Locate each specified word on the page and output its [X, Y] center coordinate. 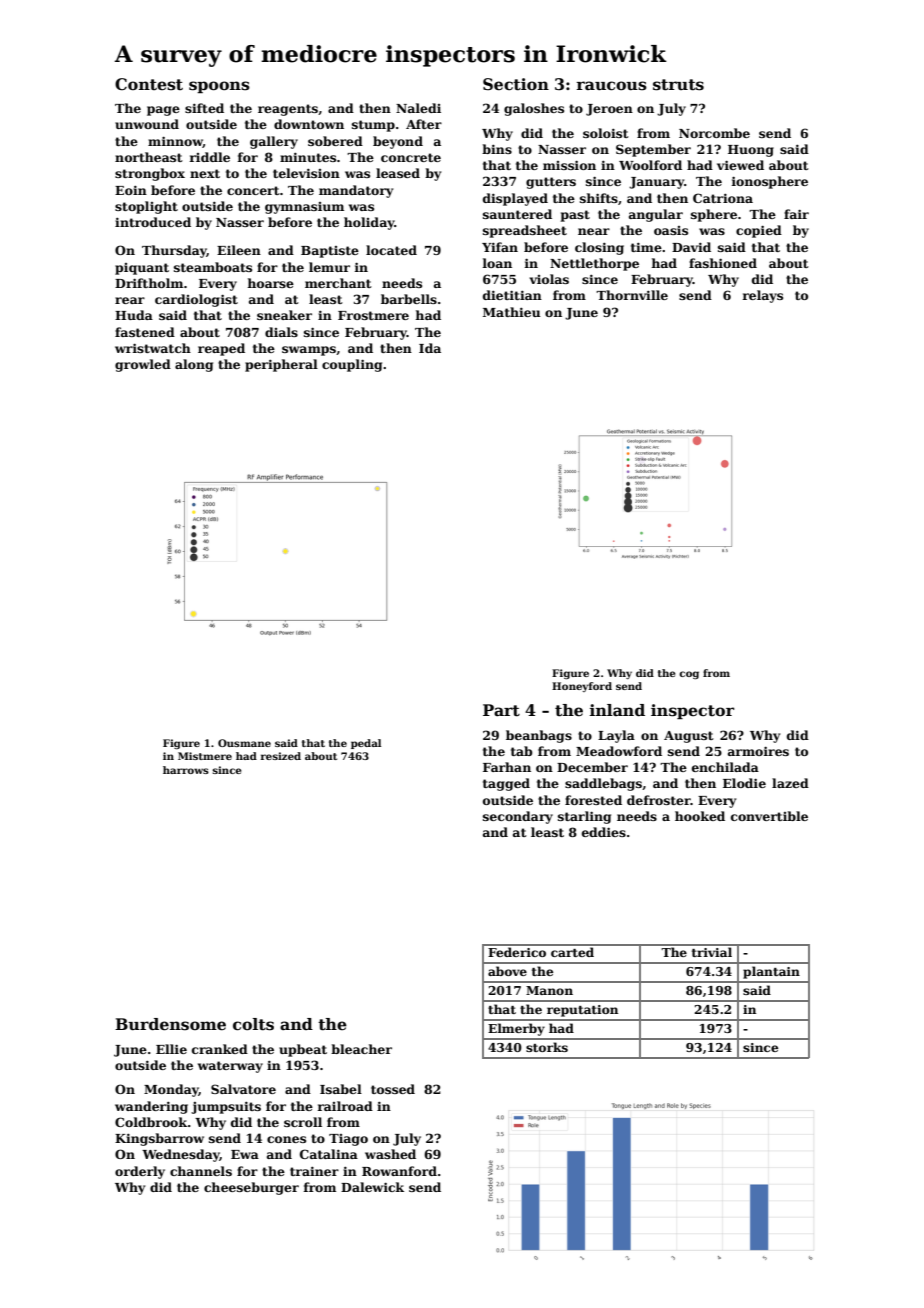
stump [373, 126]
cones [286, 1139]
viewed [740, 165]
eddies [604, 832]
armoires [758, 751]
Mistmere [205, 756]
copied [759, 231]
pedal [366, 744]
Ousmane [244, 743]
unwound [147, 124]
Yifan [500, 247]
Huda [134, 315]
